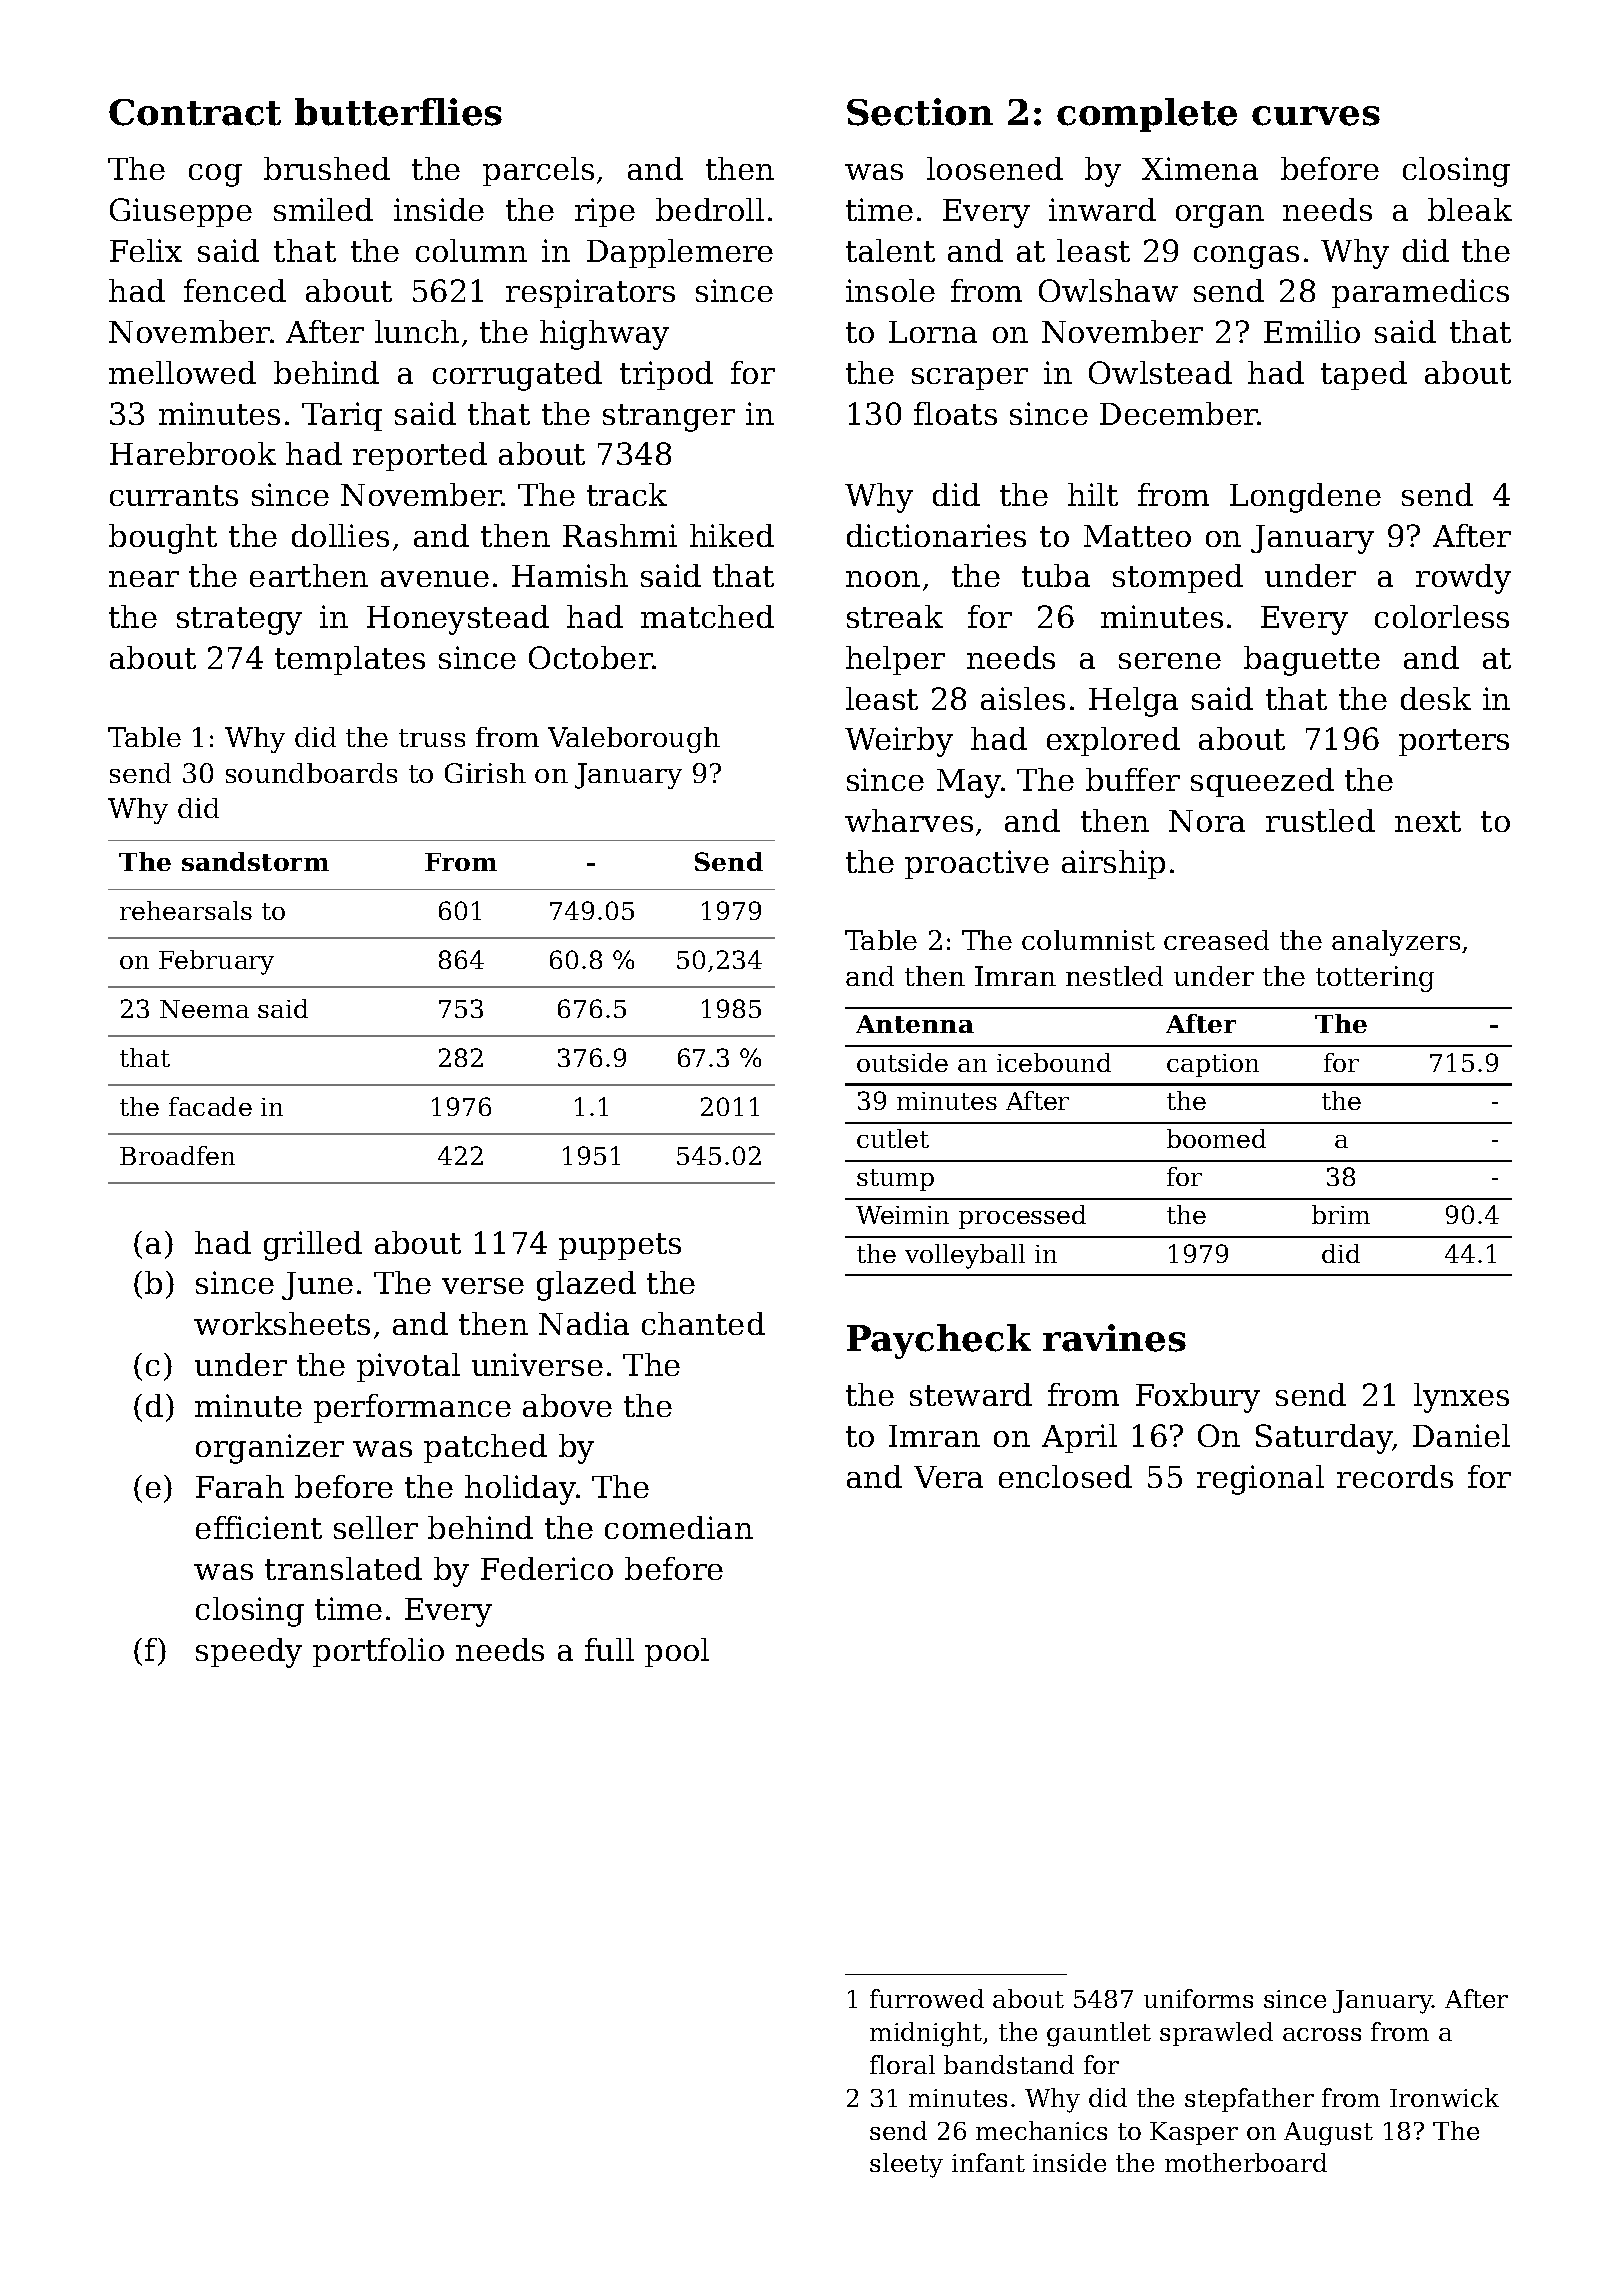  Describe the element at coordinates (195, 112) in the image. I see `Contract` at that location.
